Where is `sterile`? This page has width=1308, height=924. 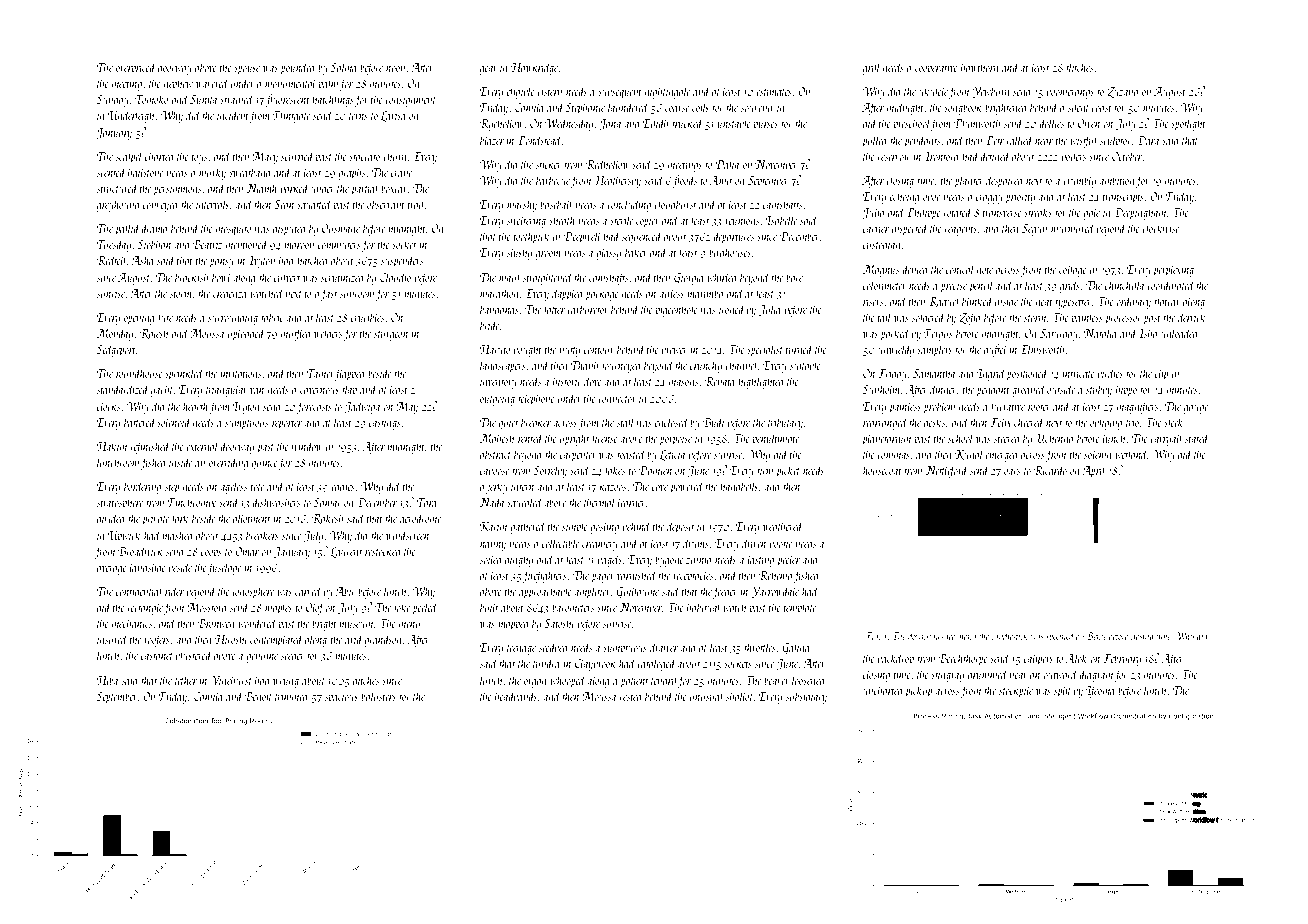 sterile is located at coordinates (621, 220).
